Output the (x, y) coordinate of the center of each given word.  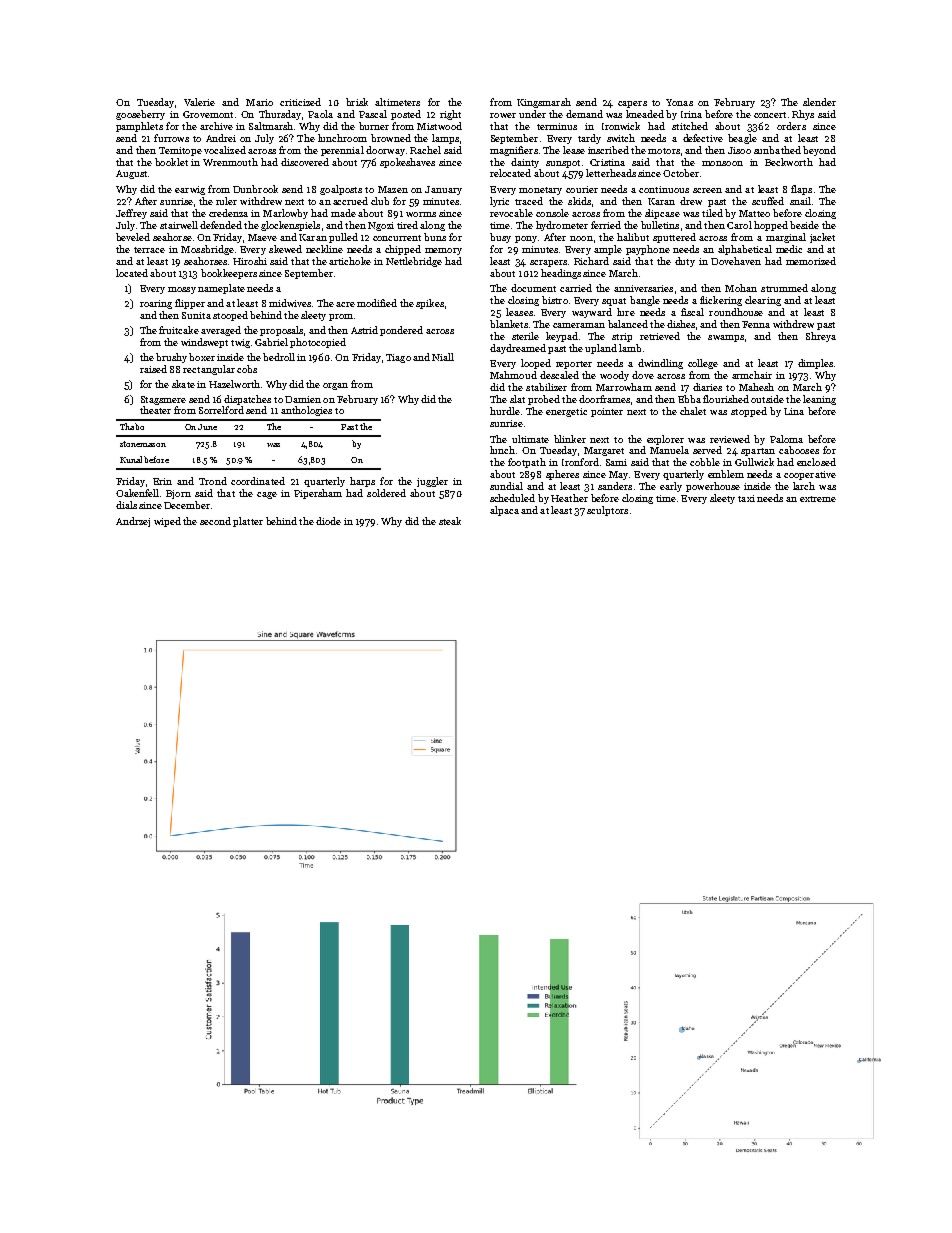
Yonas (679, 102)
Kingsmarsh (544, 103)
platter (248, 522)
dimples (815, 364)
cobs (247, 369)
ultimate (530, 439)
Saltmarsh (271, 126)
